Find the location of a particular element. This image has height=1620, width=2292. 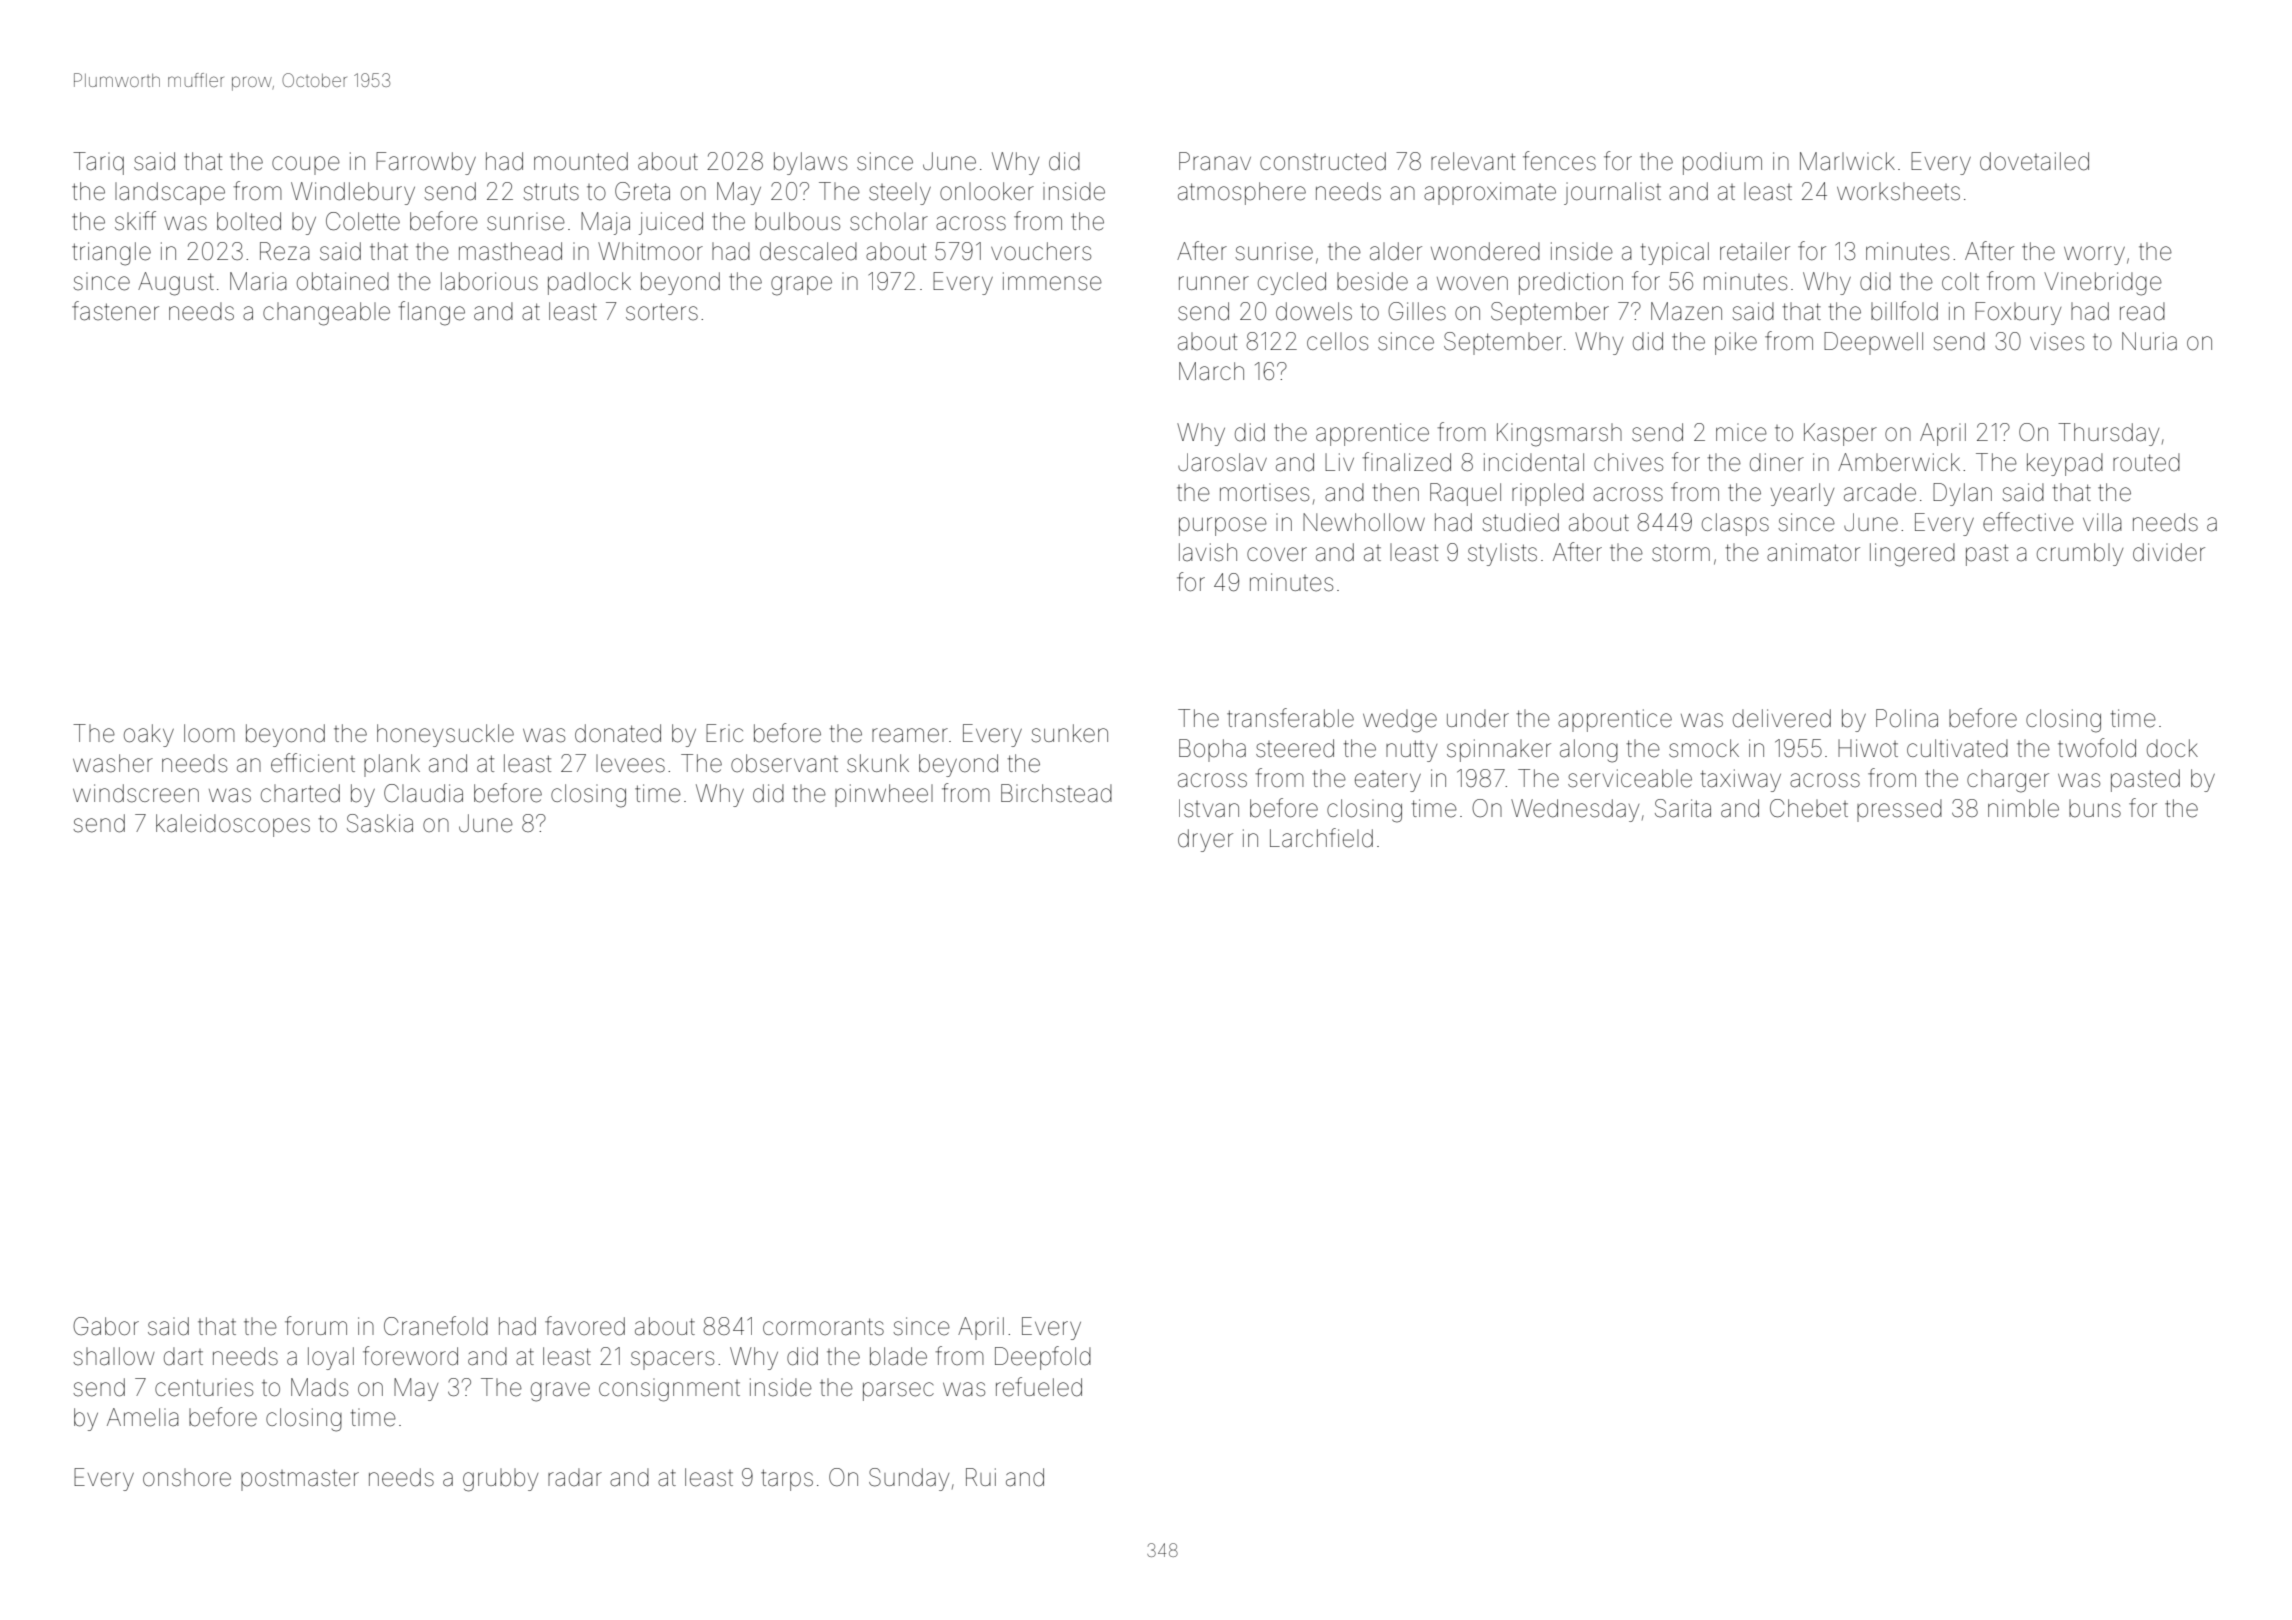

Mazen is located at coordinates (1686, 311).
